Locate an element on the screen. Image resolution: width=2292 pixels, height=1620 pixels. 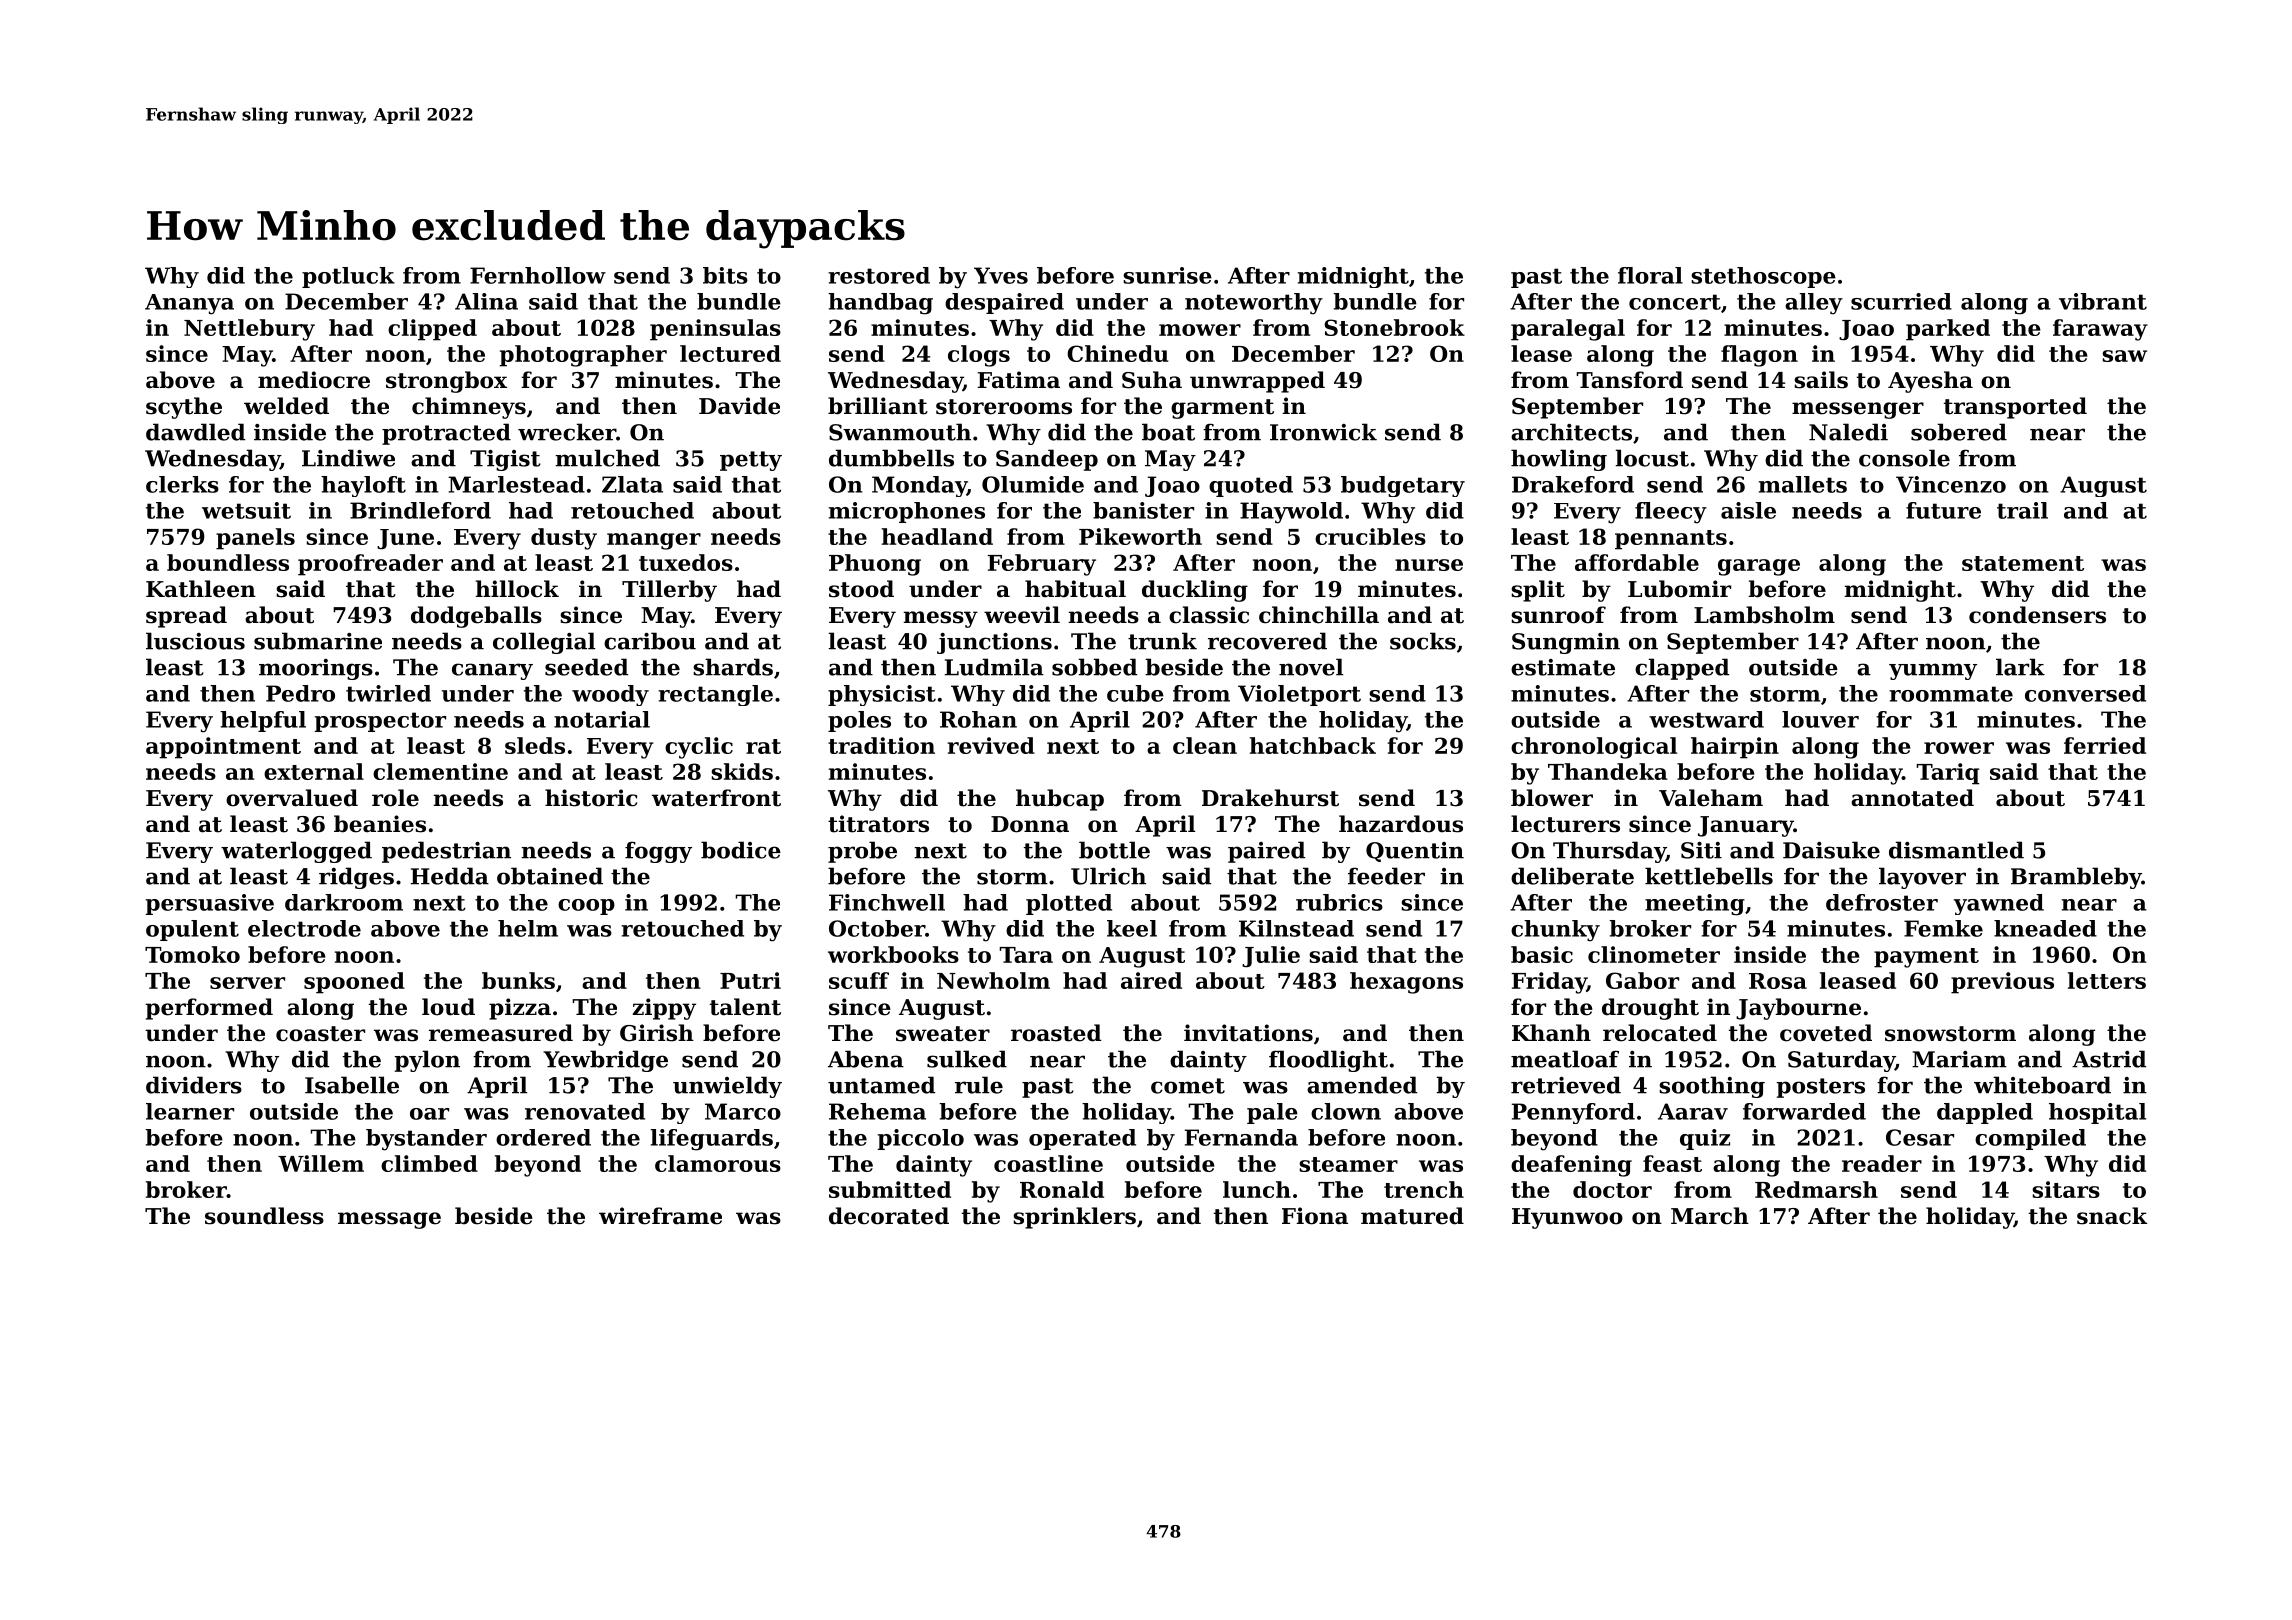
wireframe is located at coordinates (660, 1216).
